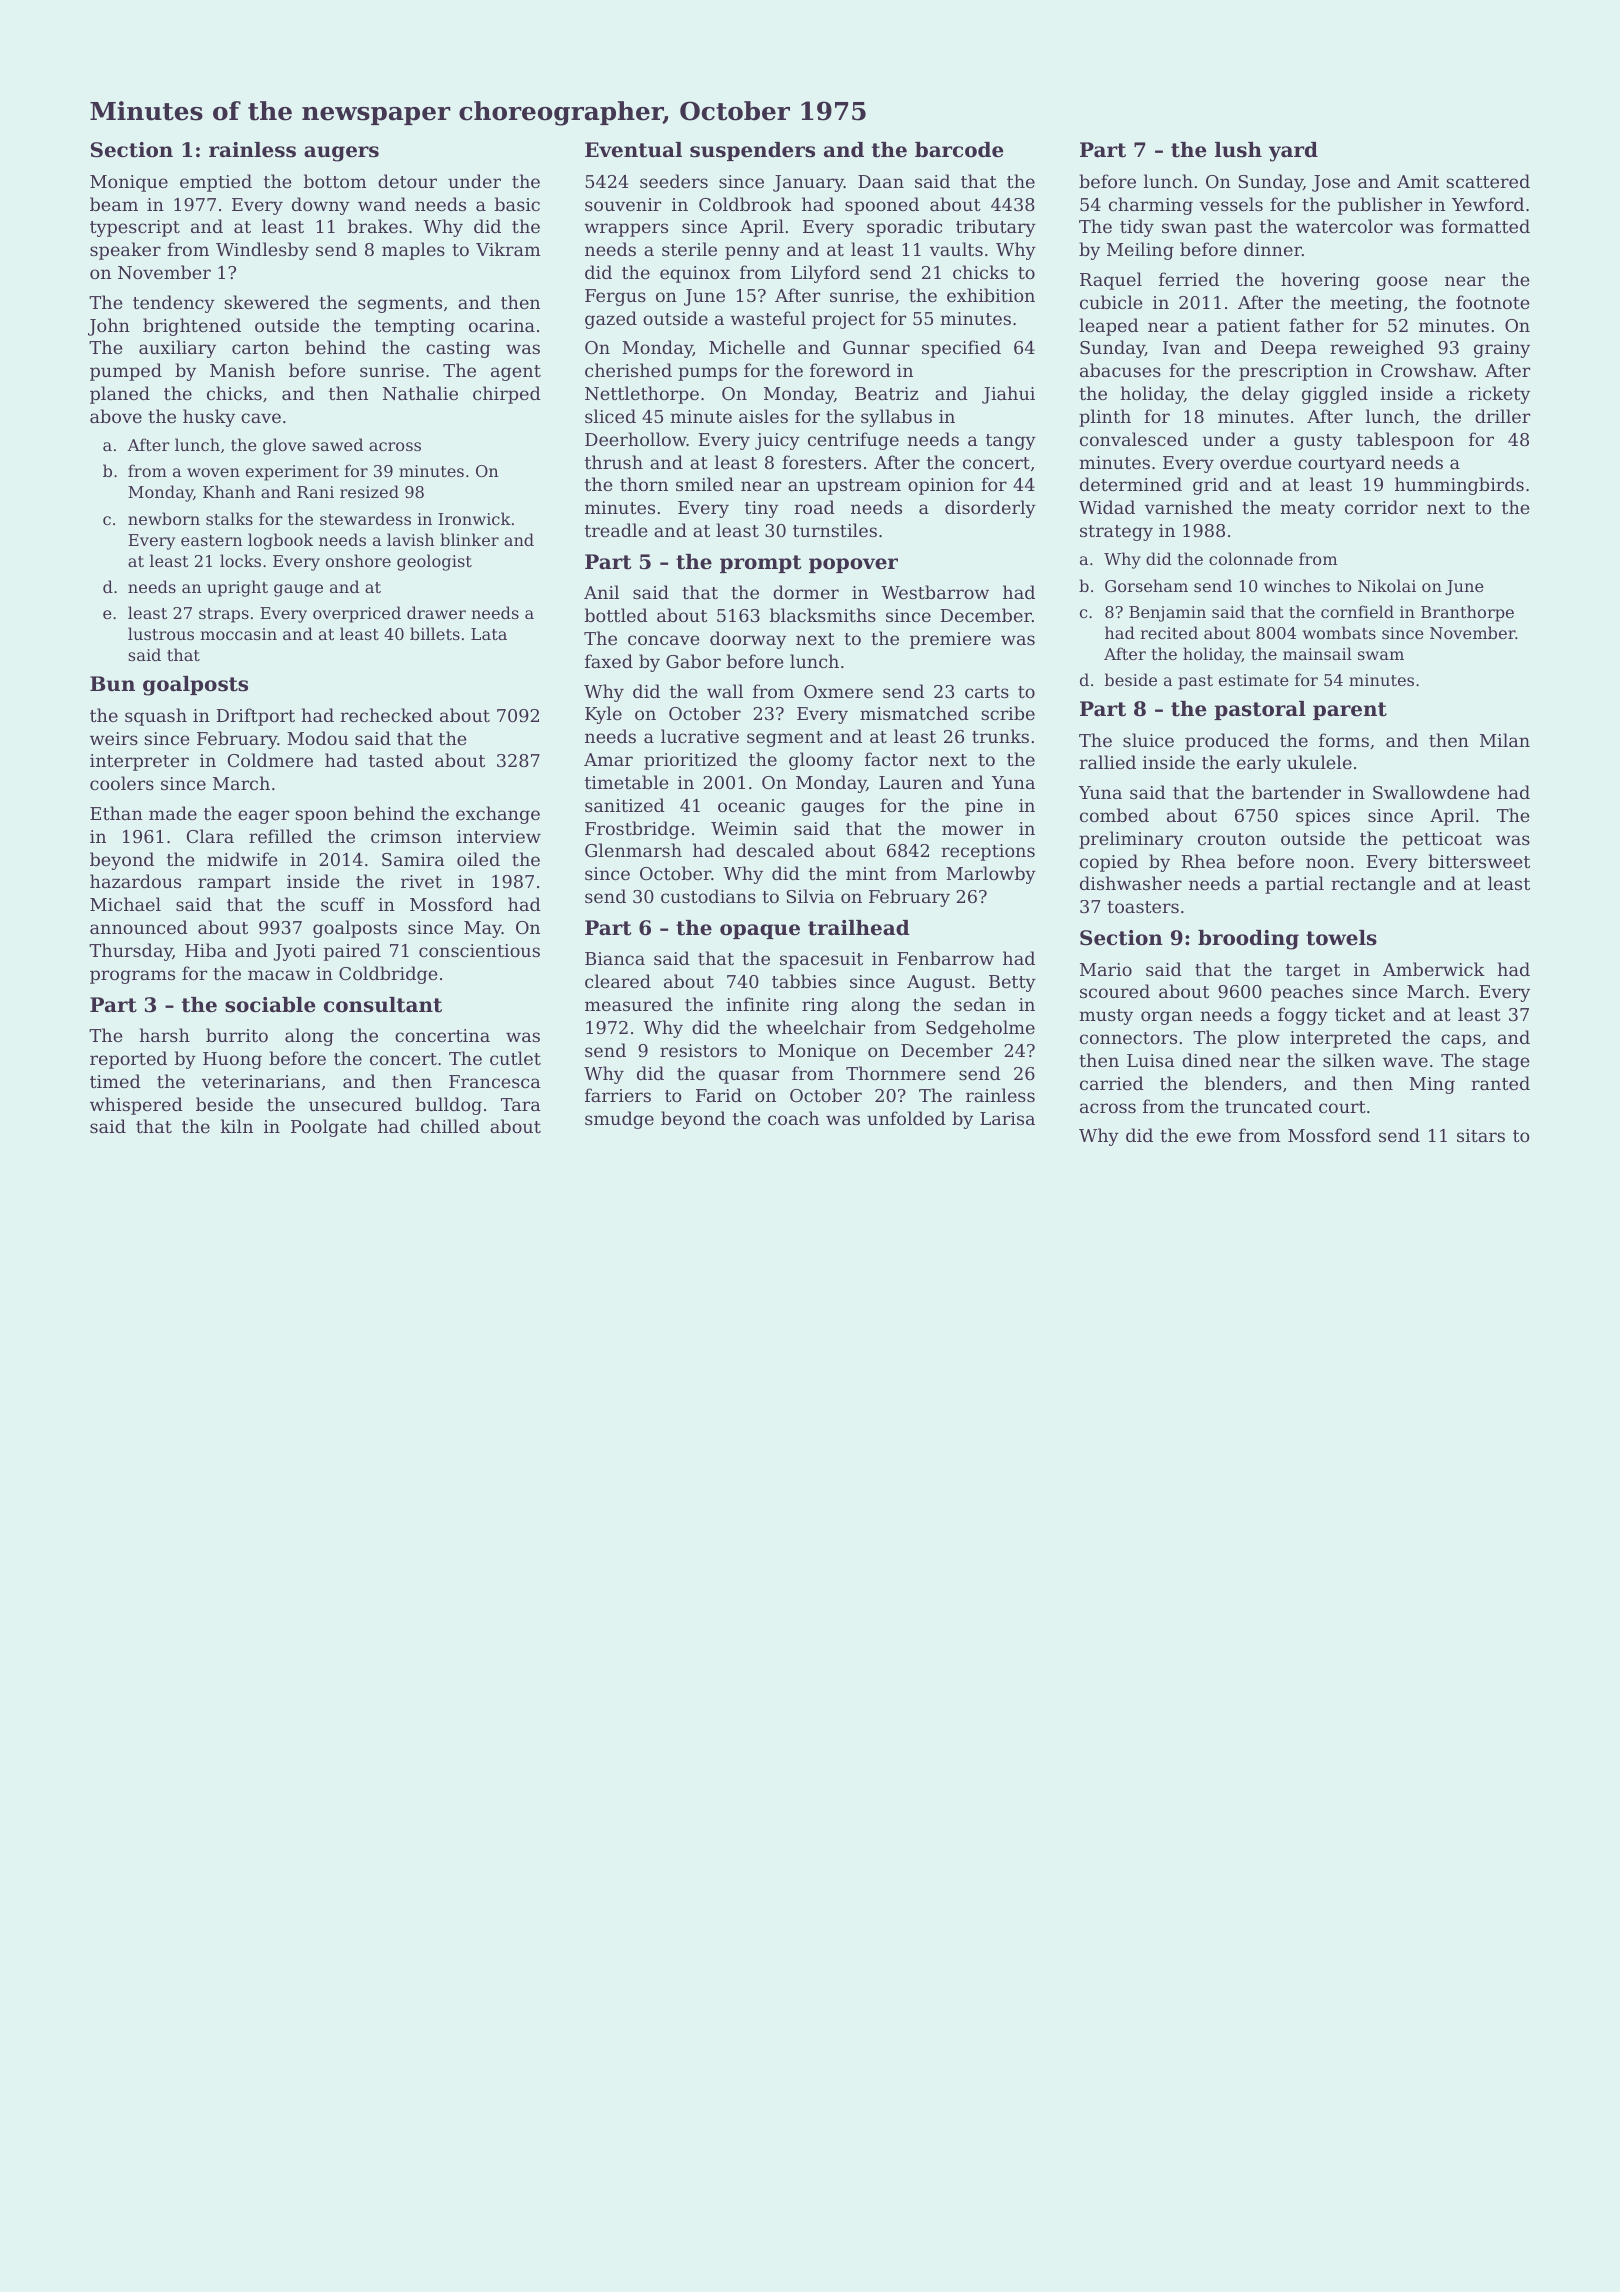 The height and width of the screenshot is (2292, 1620). What do you see at coordinates (1146, 585) in the screenshot?
I see `Gorseham` at bounding box center [1146, 585].
